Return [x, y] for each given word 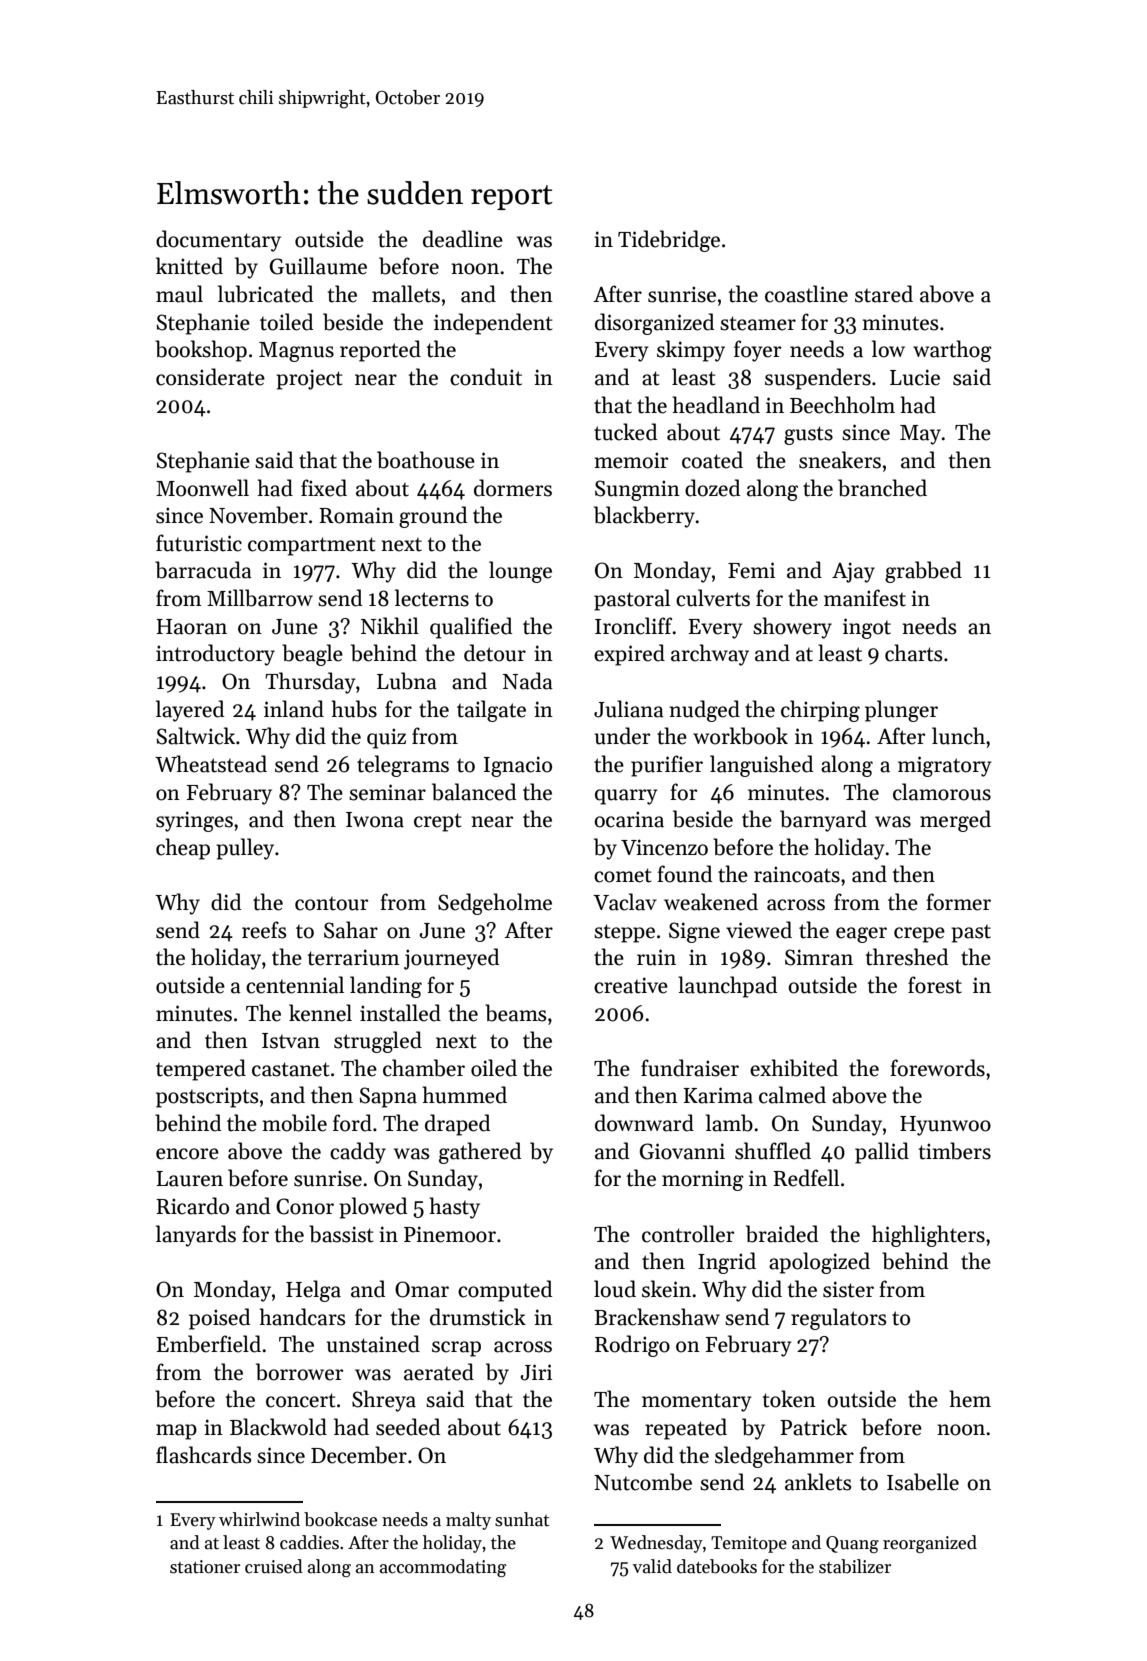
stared [884, 294]
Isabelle [923, 1482]
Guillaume [318, 266]
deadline [463, 239]
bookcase [340, 1519]
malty [468, 1521]
